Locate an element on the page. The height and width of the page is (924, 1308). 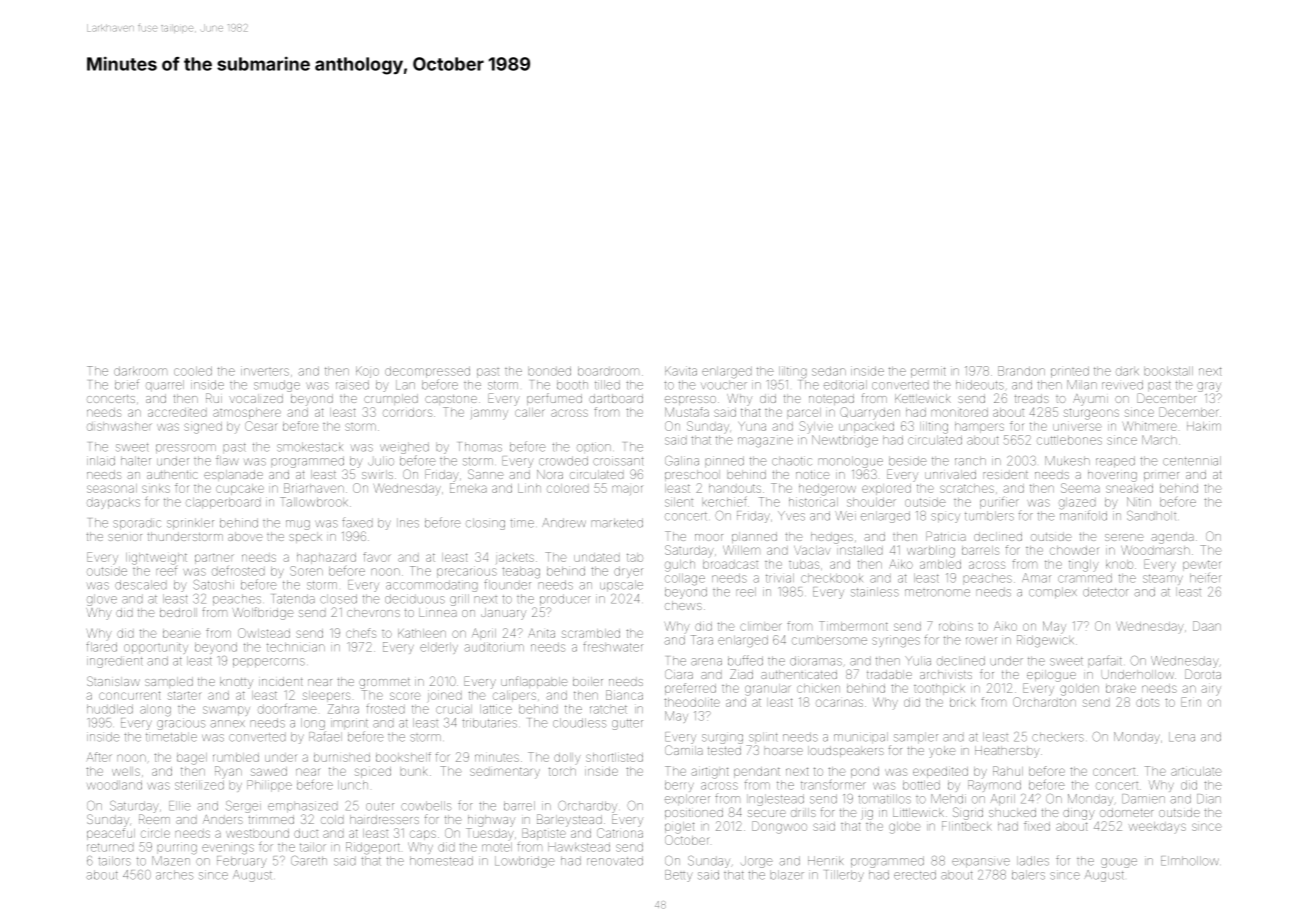
blazer is located at coordinates (787, 875).
